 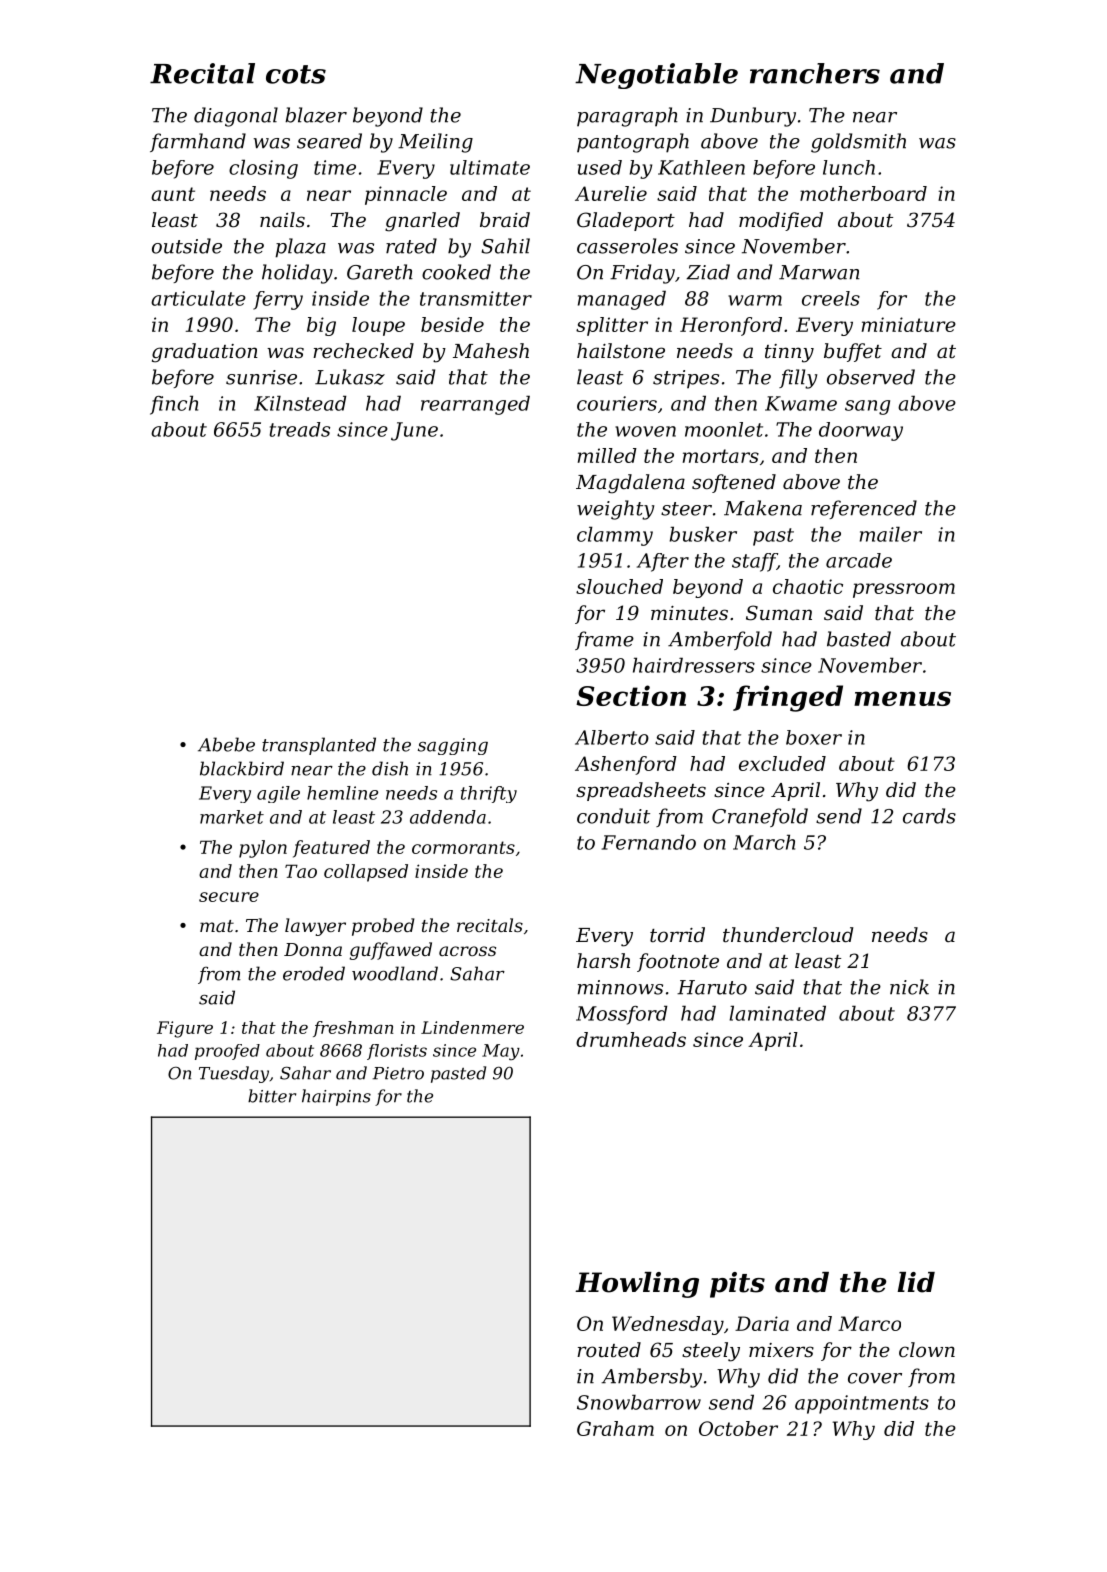 What do you see at coordinates (453, 746) in the screenshot?
I see `sagging` at bounding box center [453, 746].
